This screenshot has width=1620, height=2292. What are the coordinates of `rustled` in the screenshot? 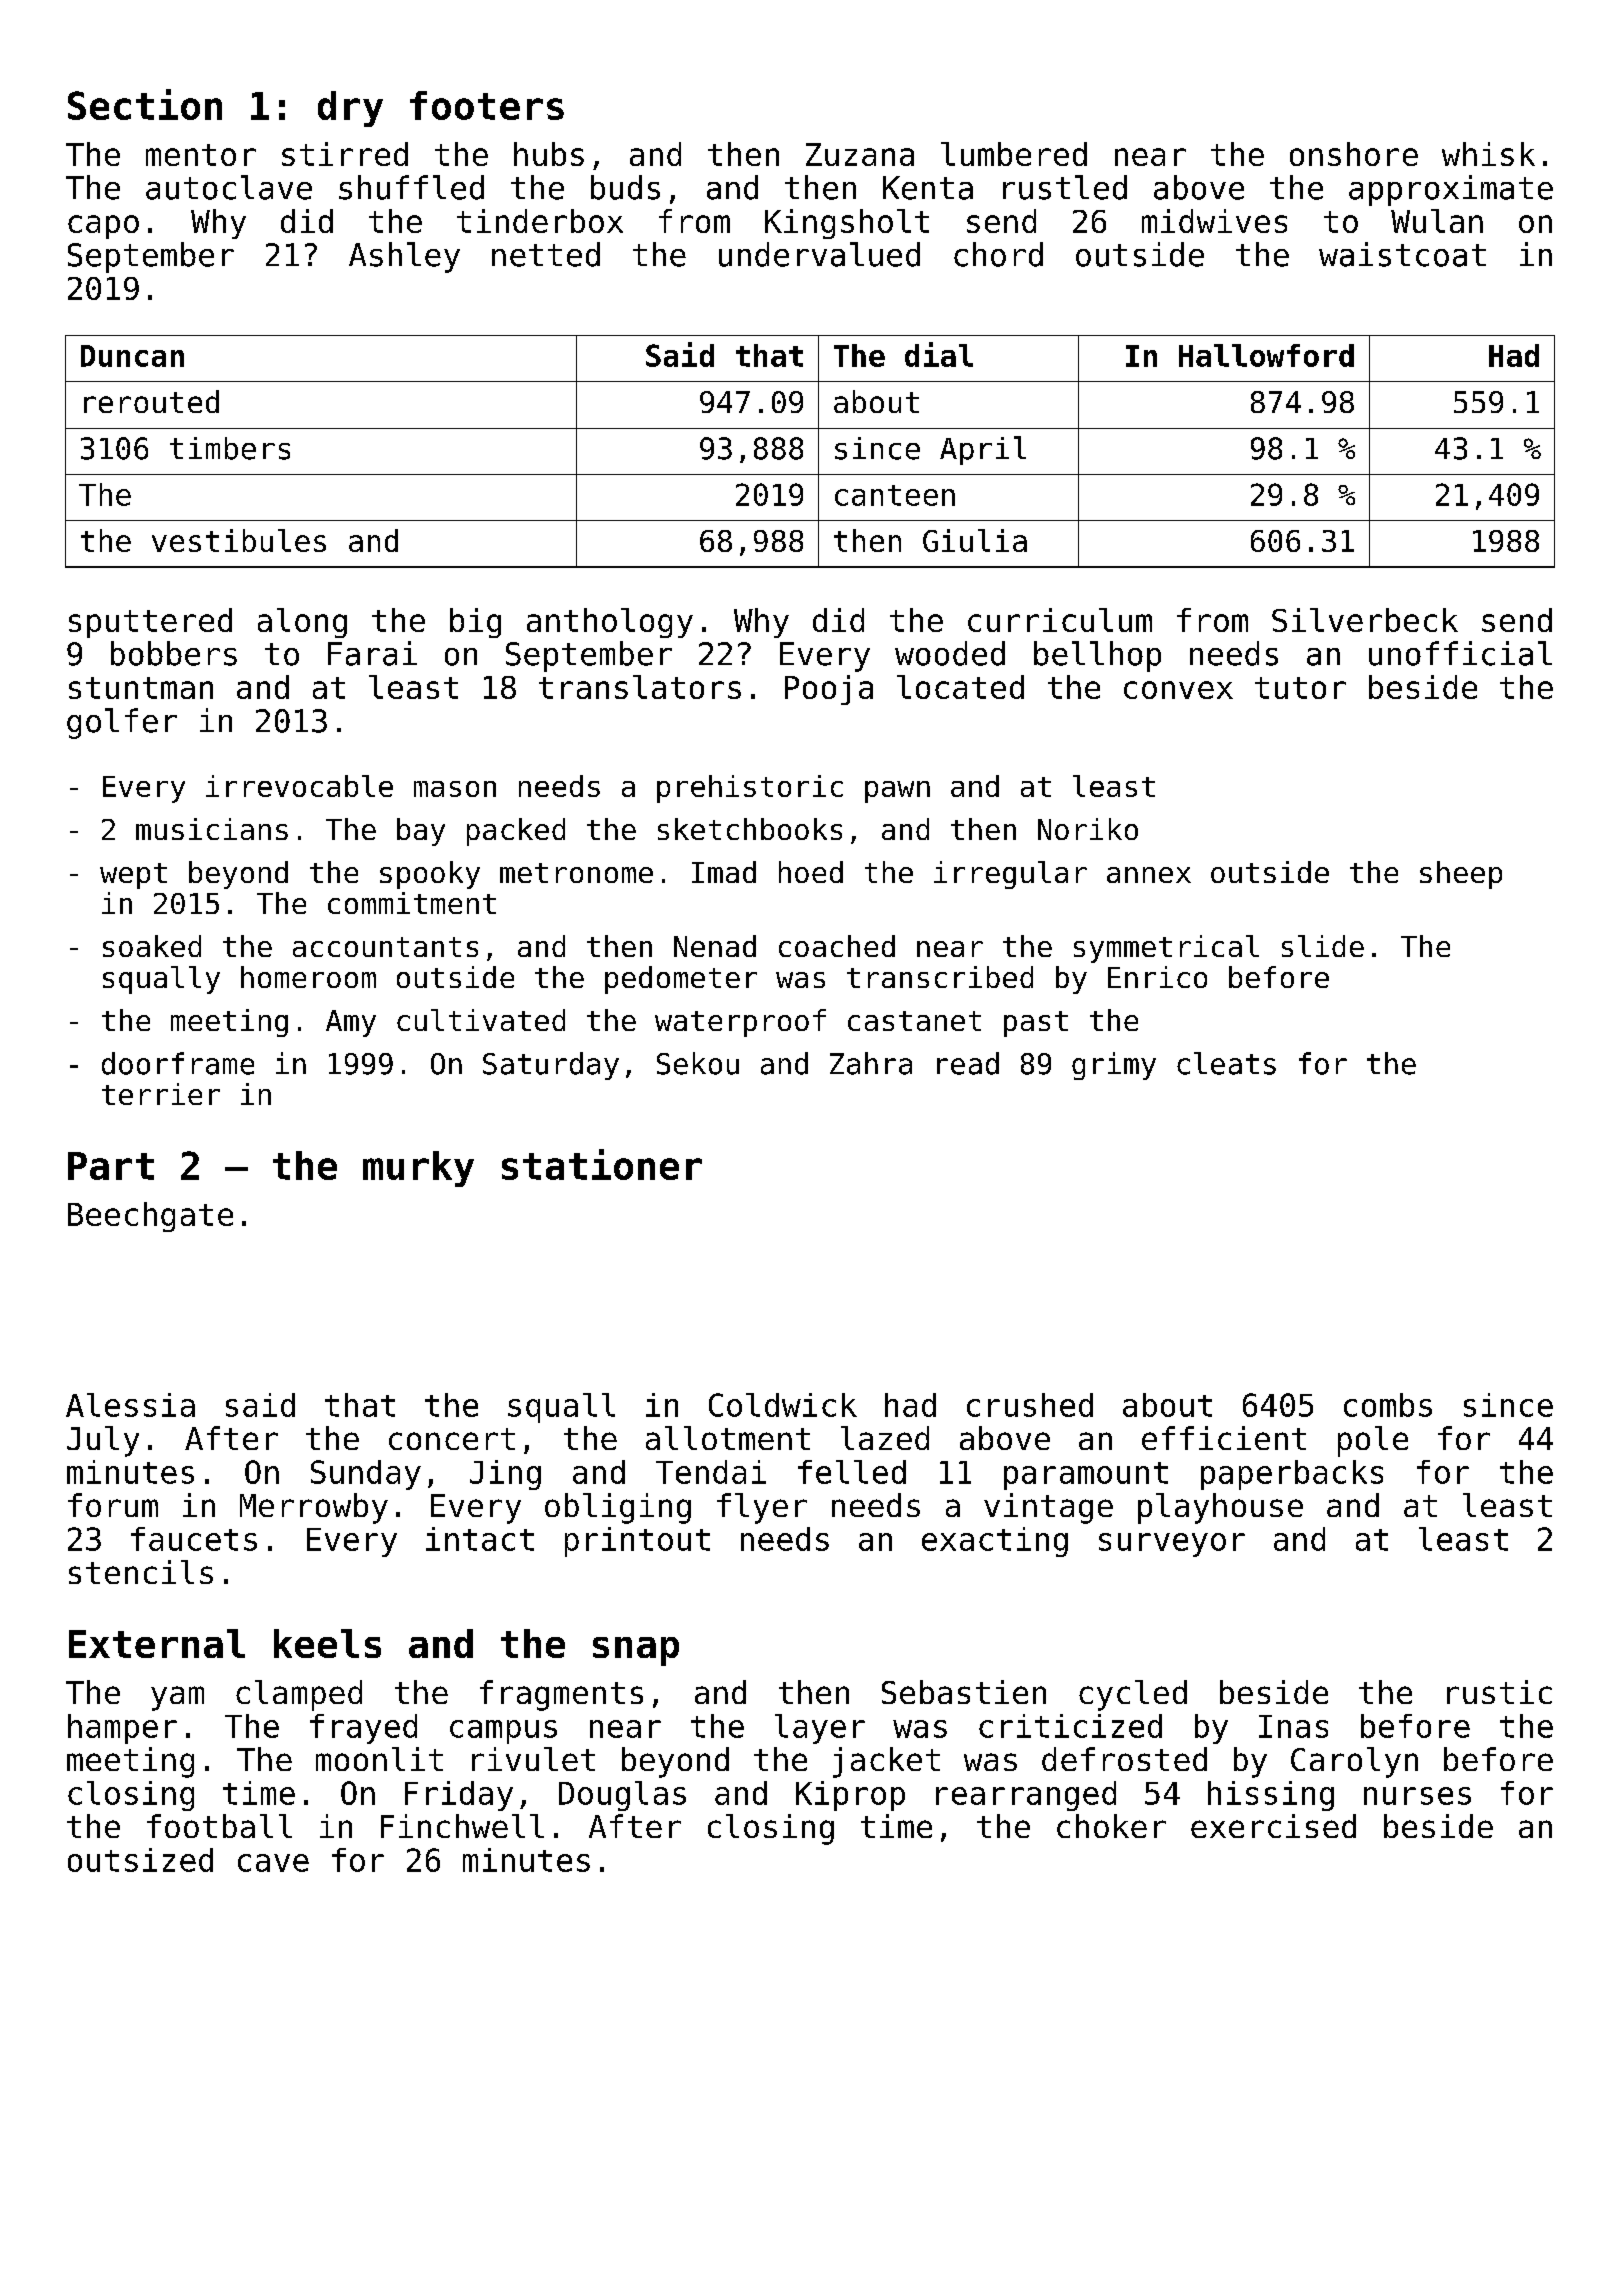 It's located at (1065, 187).
